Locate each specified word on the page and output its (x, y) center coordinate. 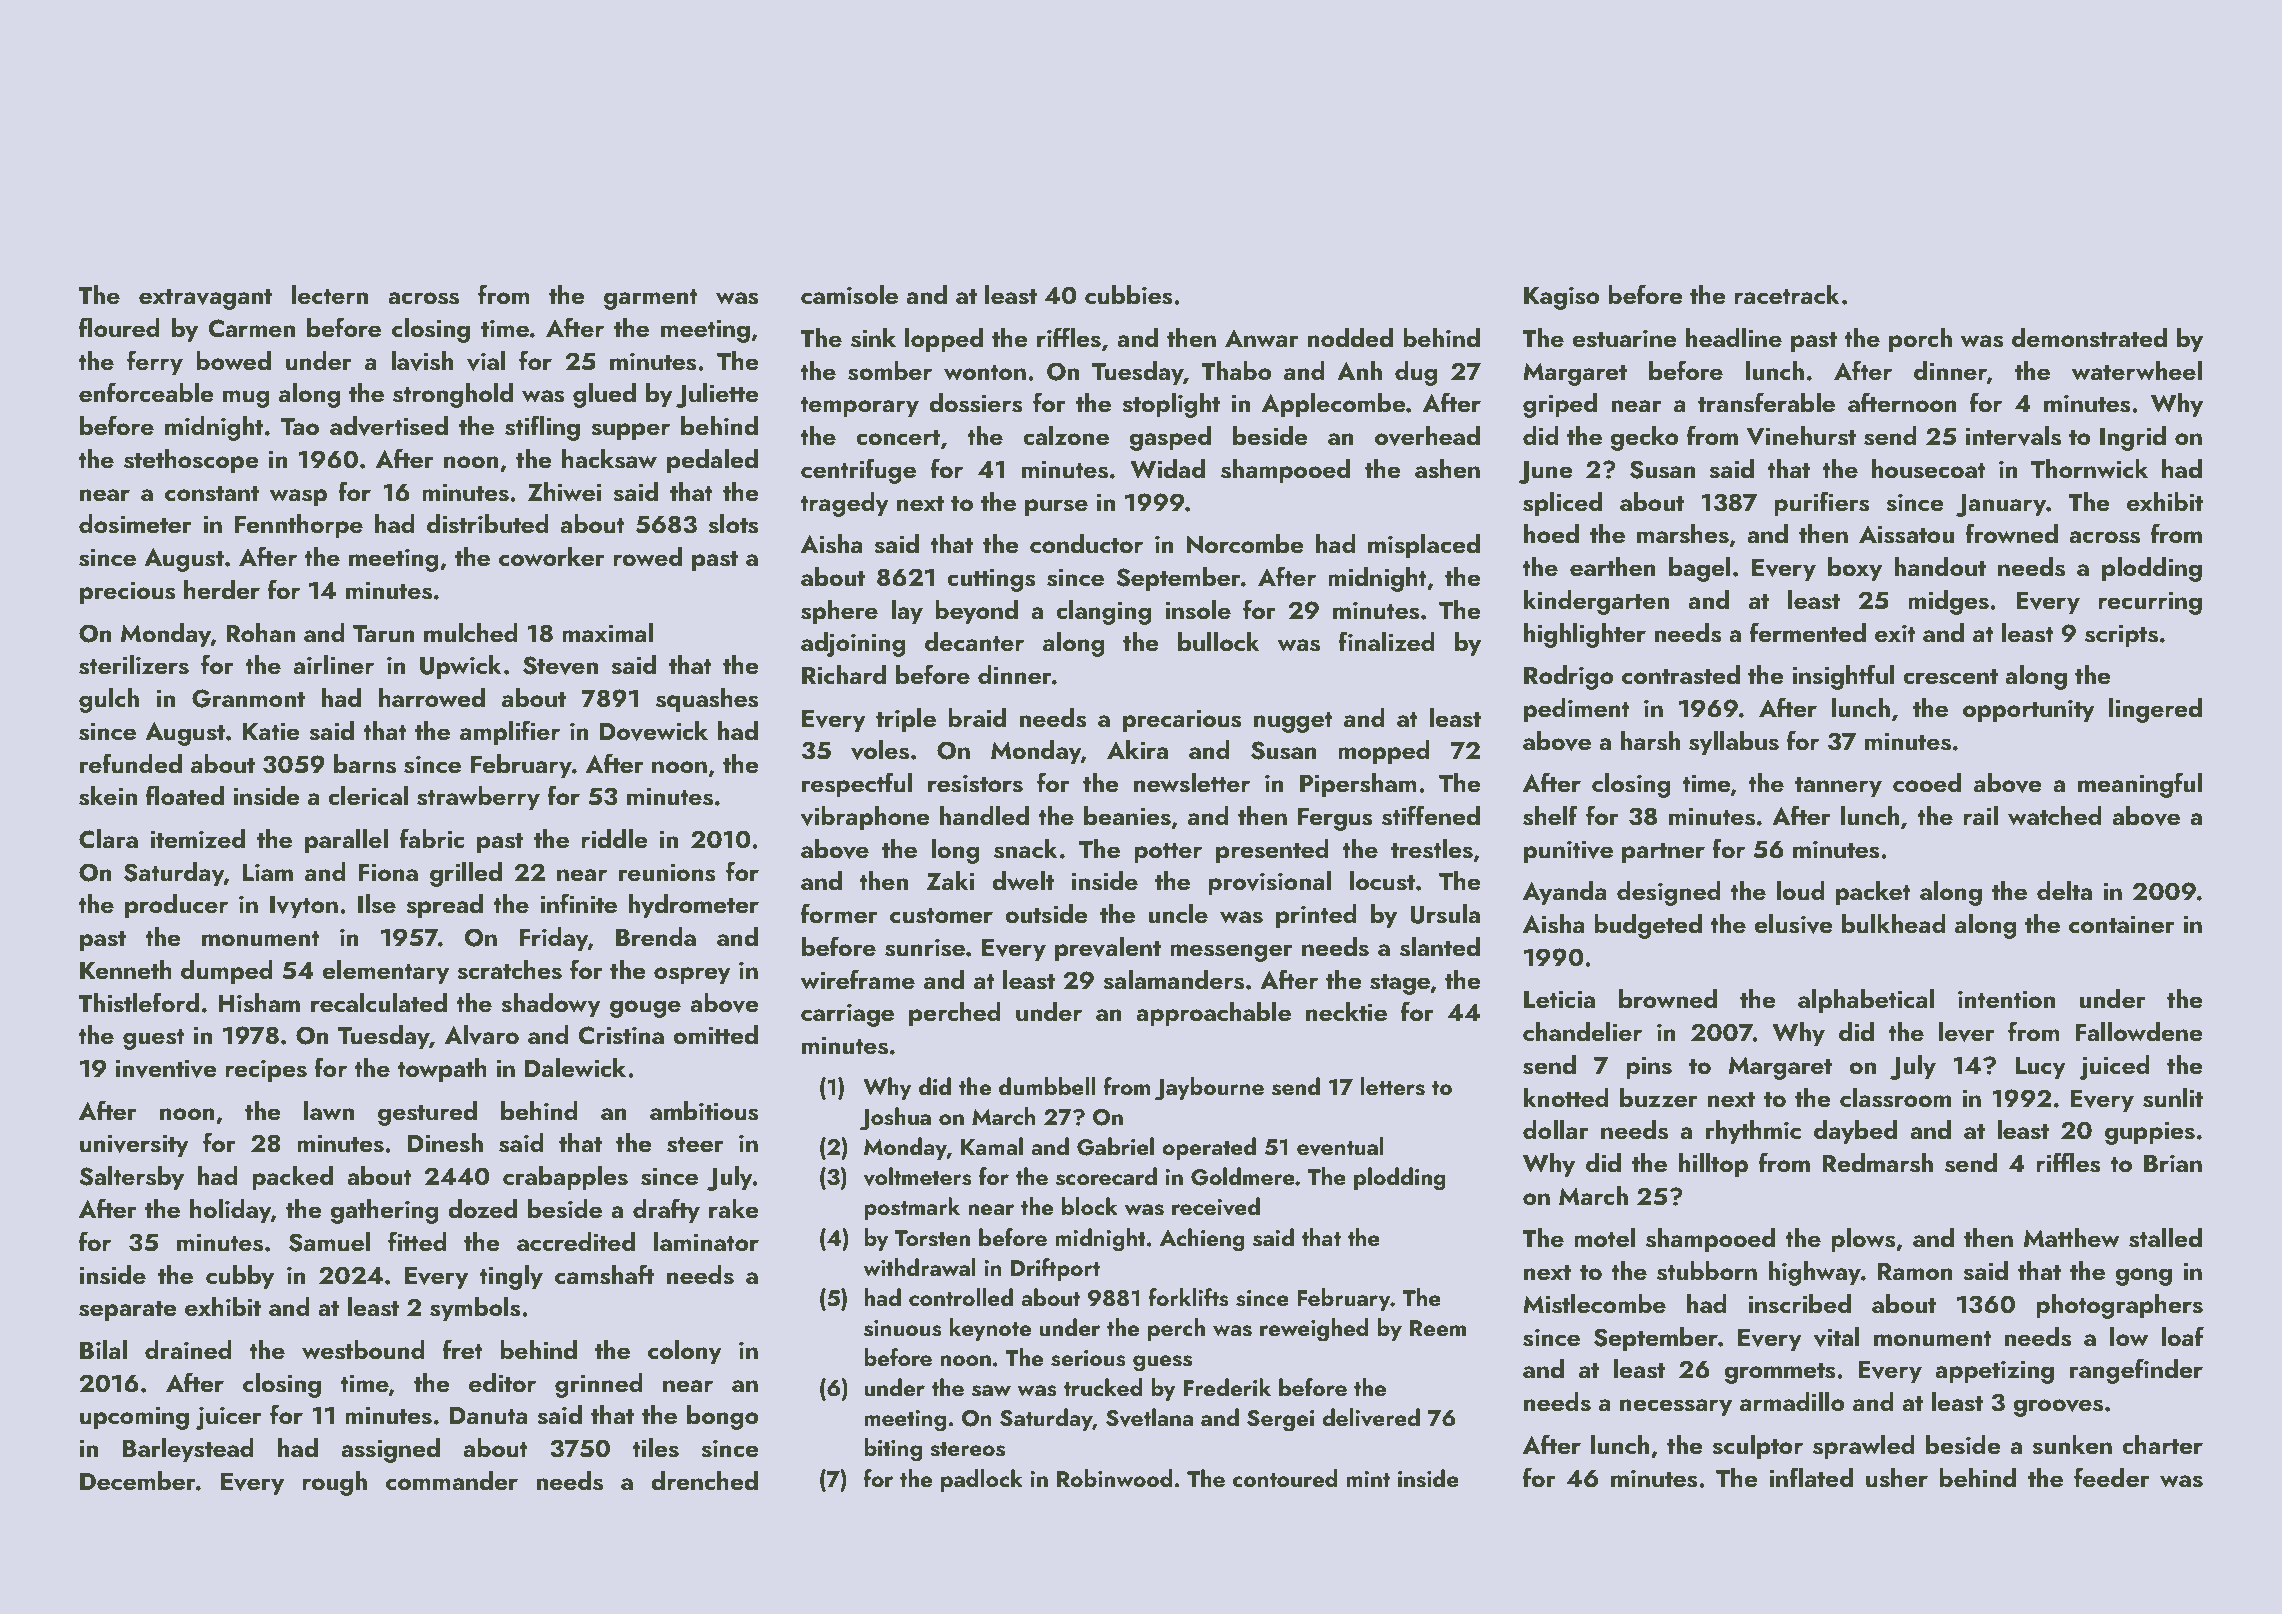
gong (2143, 1277)
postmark (912, 1208)
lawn (329, 1110)
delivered (1371, 1417)
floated (185, 795)
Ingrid (2133, 438)
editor (502, 1383)
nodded (1350, 338)
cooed (1927, 783)
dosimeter (135, 524)
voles (880, 750)
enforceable (146, 392)
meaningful (2140, 785)
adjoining (853, 644)
